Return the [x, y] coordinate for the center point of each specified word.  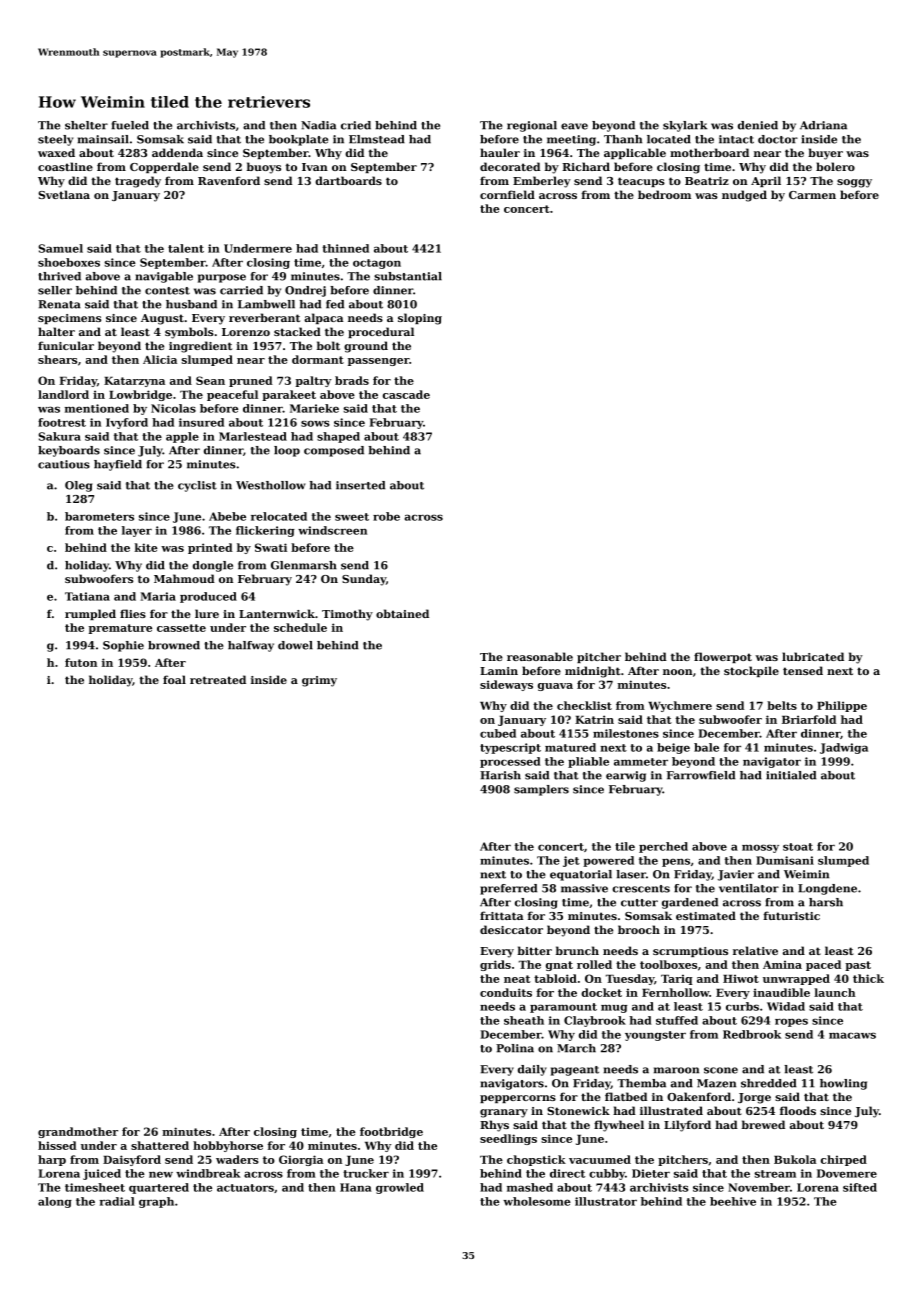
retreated [218, 679]
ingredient [200, 347]
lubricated [813, 656]
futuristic [791, 915]
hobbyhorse [228, 1146]
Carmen [812, 195]
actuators [245, 1188]
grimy [319, 681]
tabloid [555, 978]
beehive [733, 1201]
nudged [744, 196]
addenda [177, 152]
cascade [406, 394]
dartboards [348, 180]
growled [400, 1188]
